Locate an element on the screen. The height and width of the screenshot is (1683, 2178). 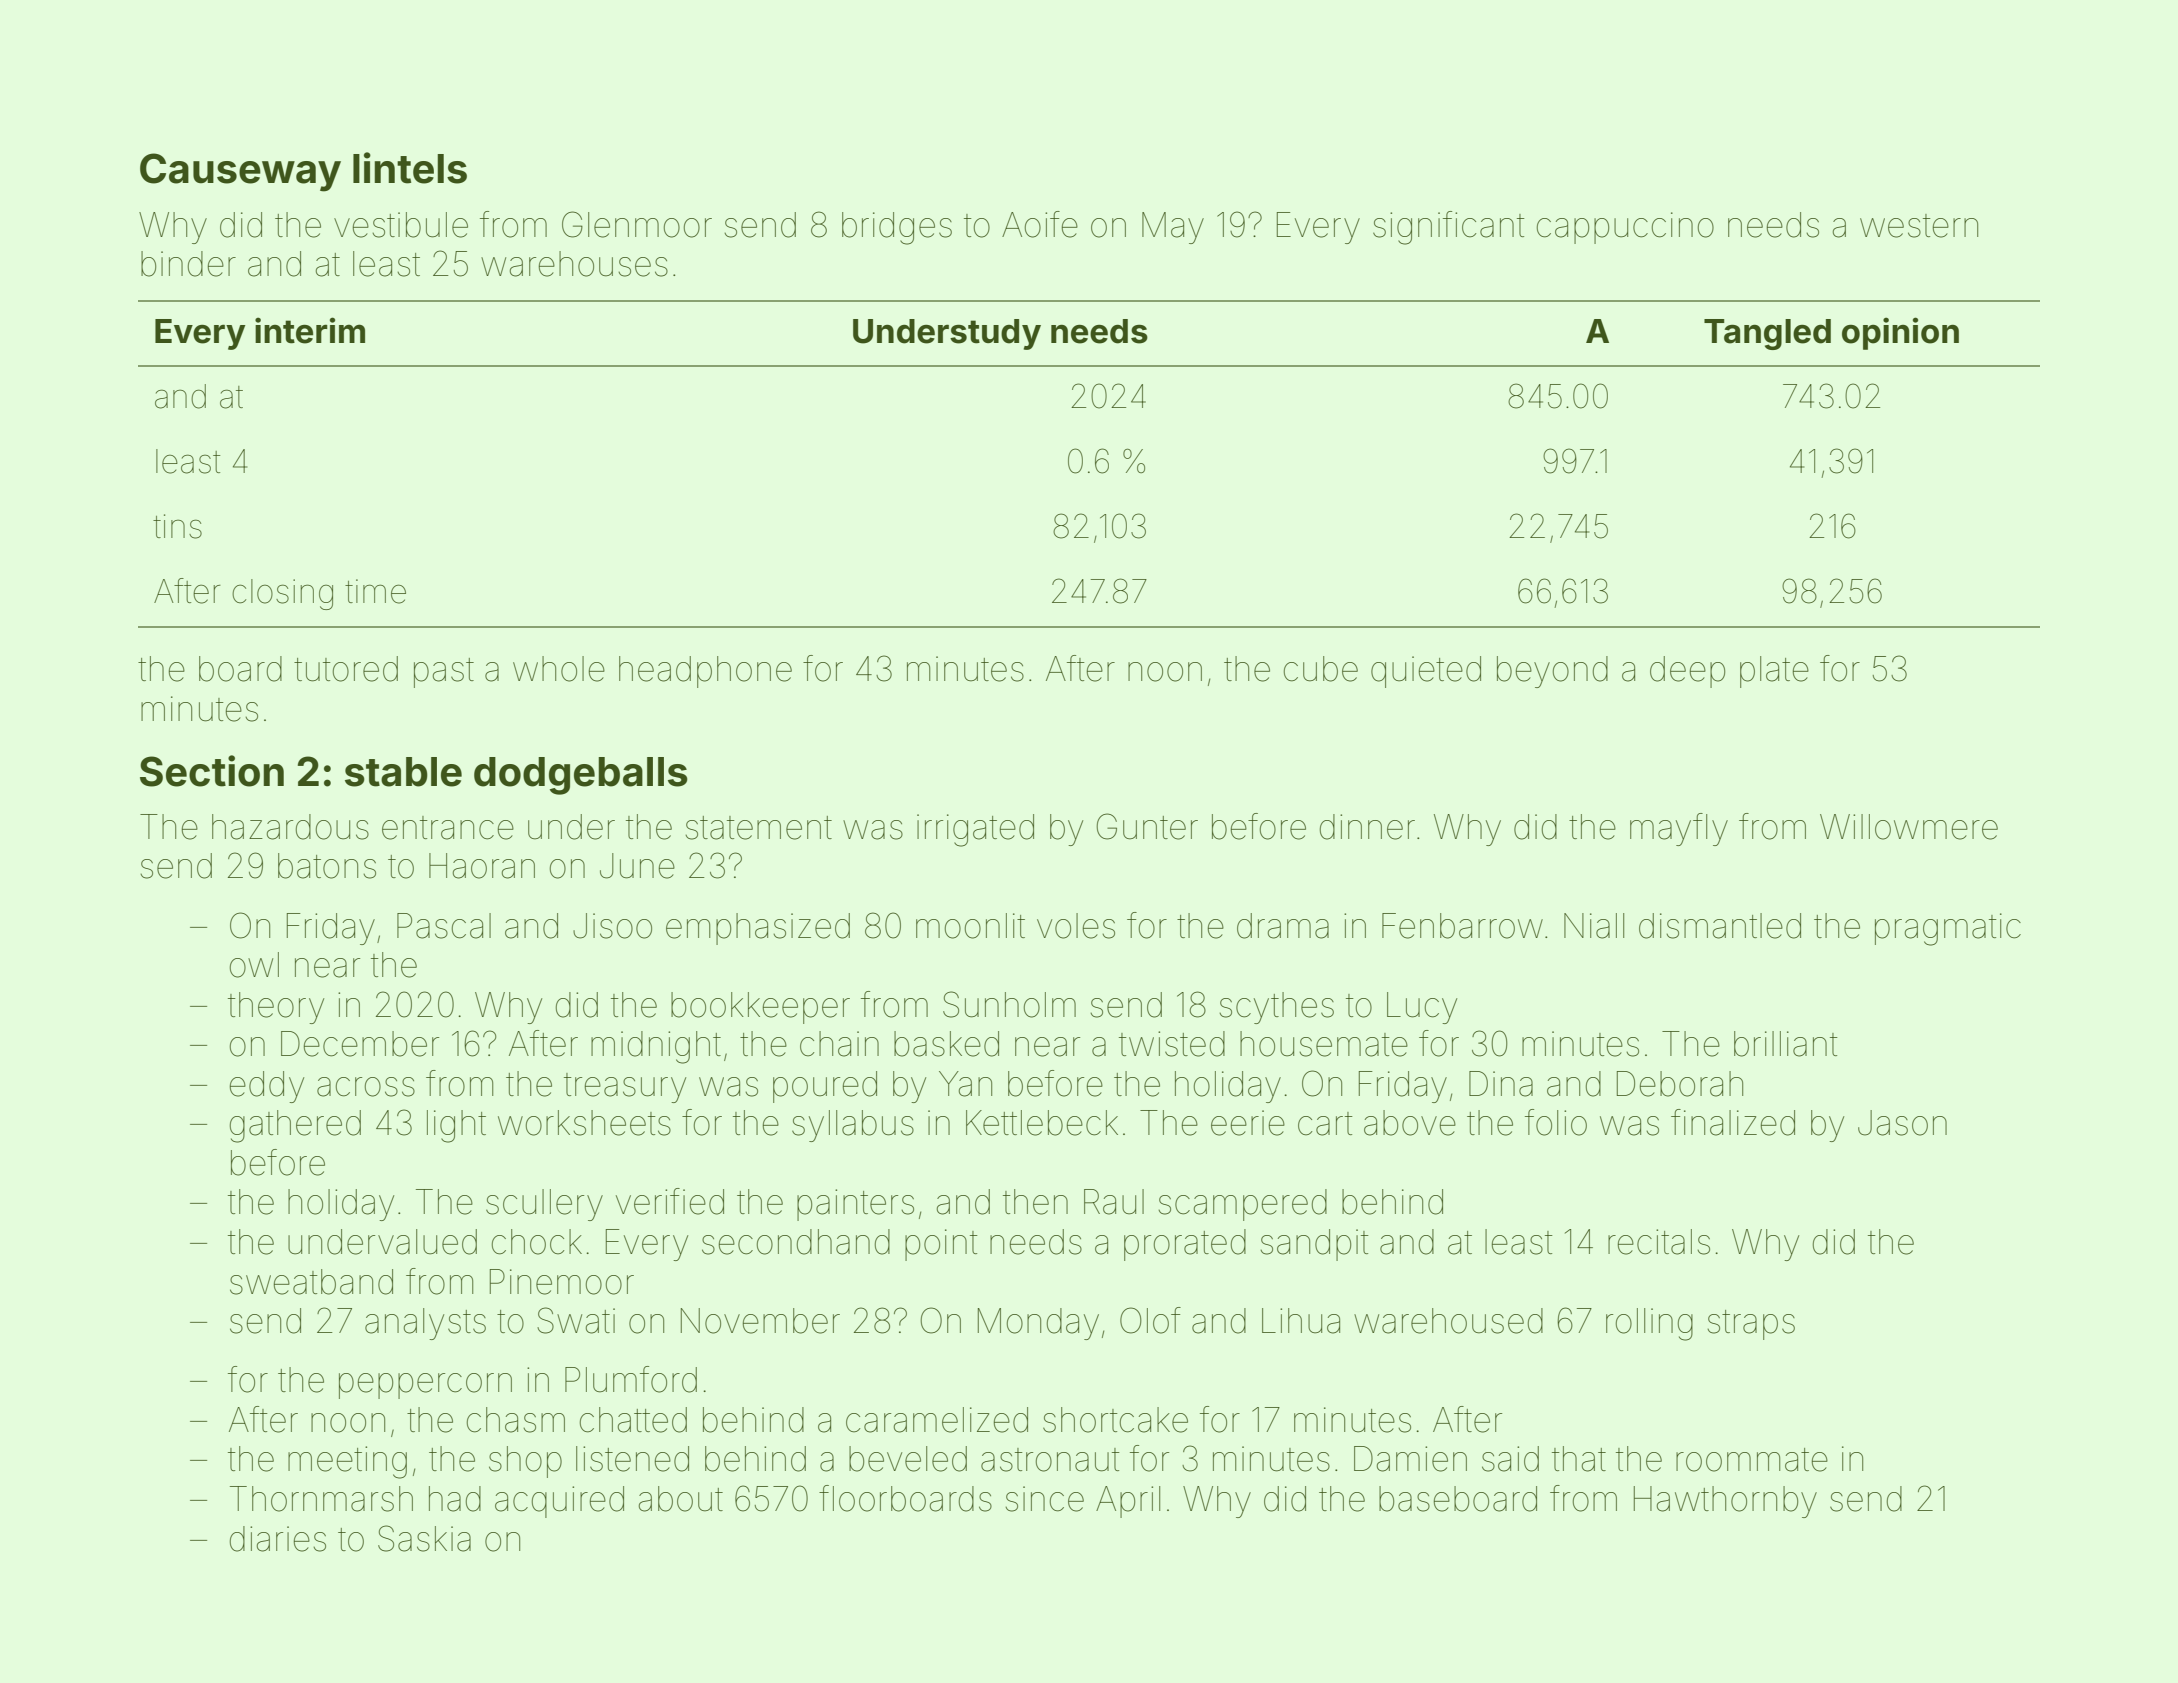
Willowmere is located at coordinates (1909, 827).
